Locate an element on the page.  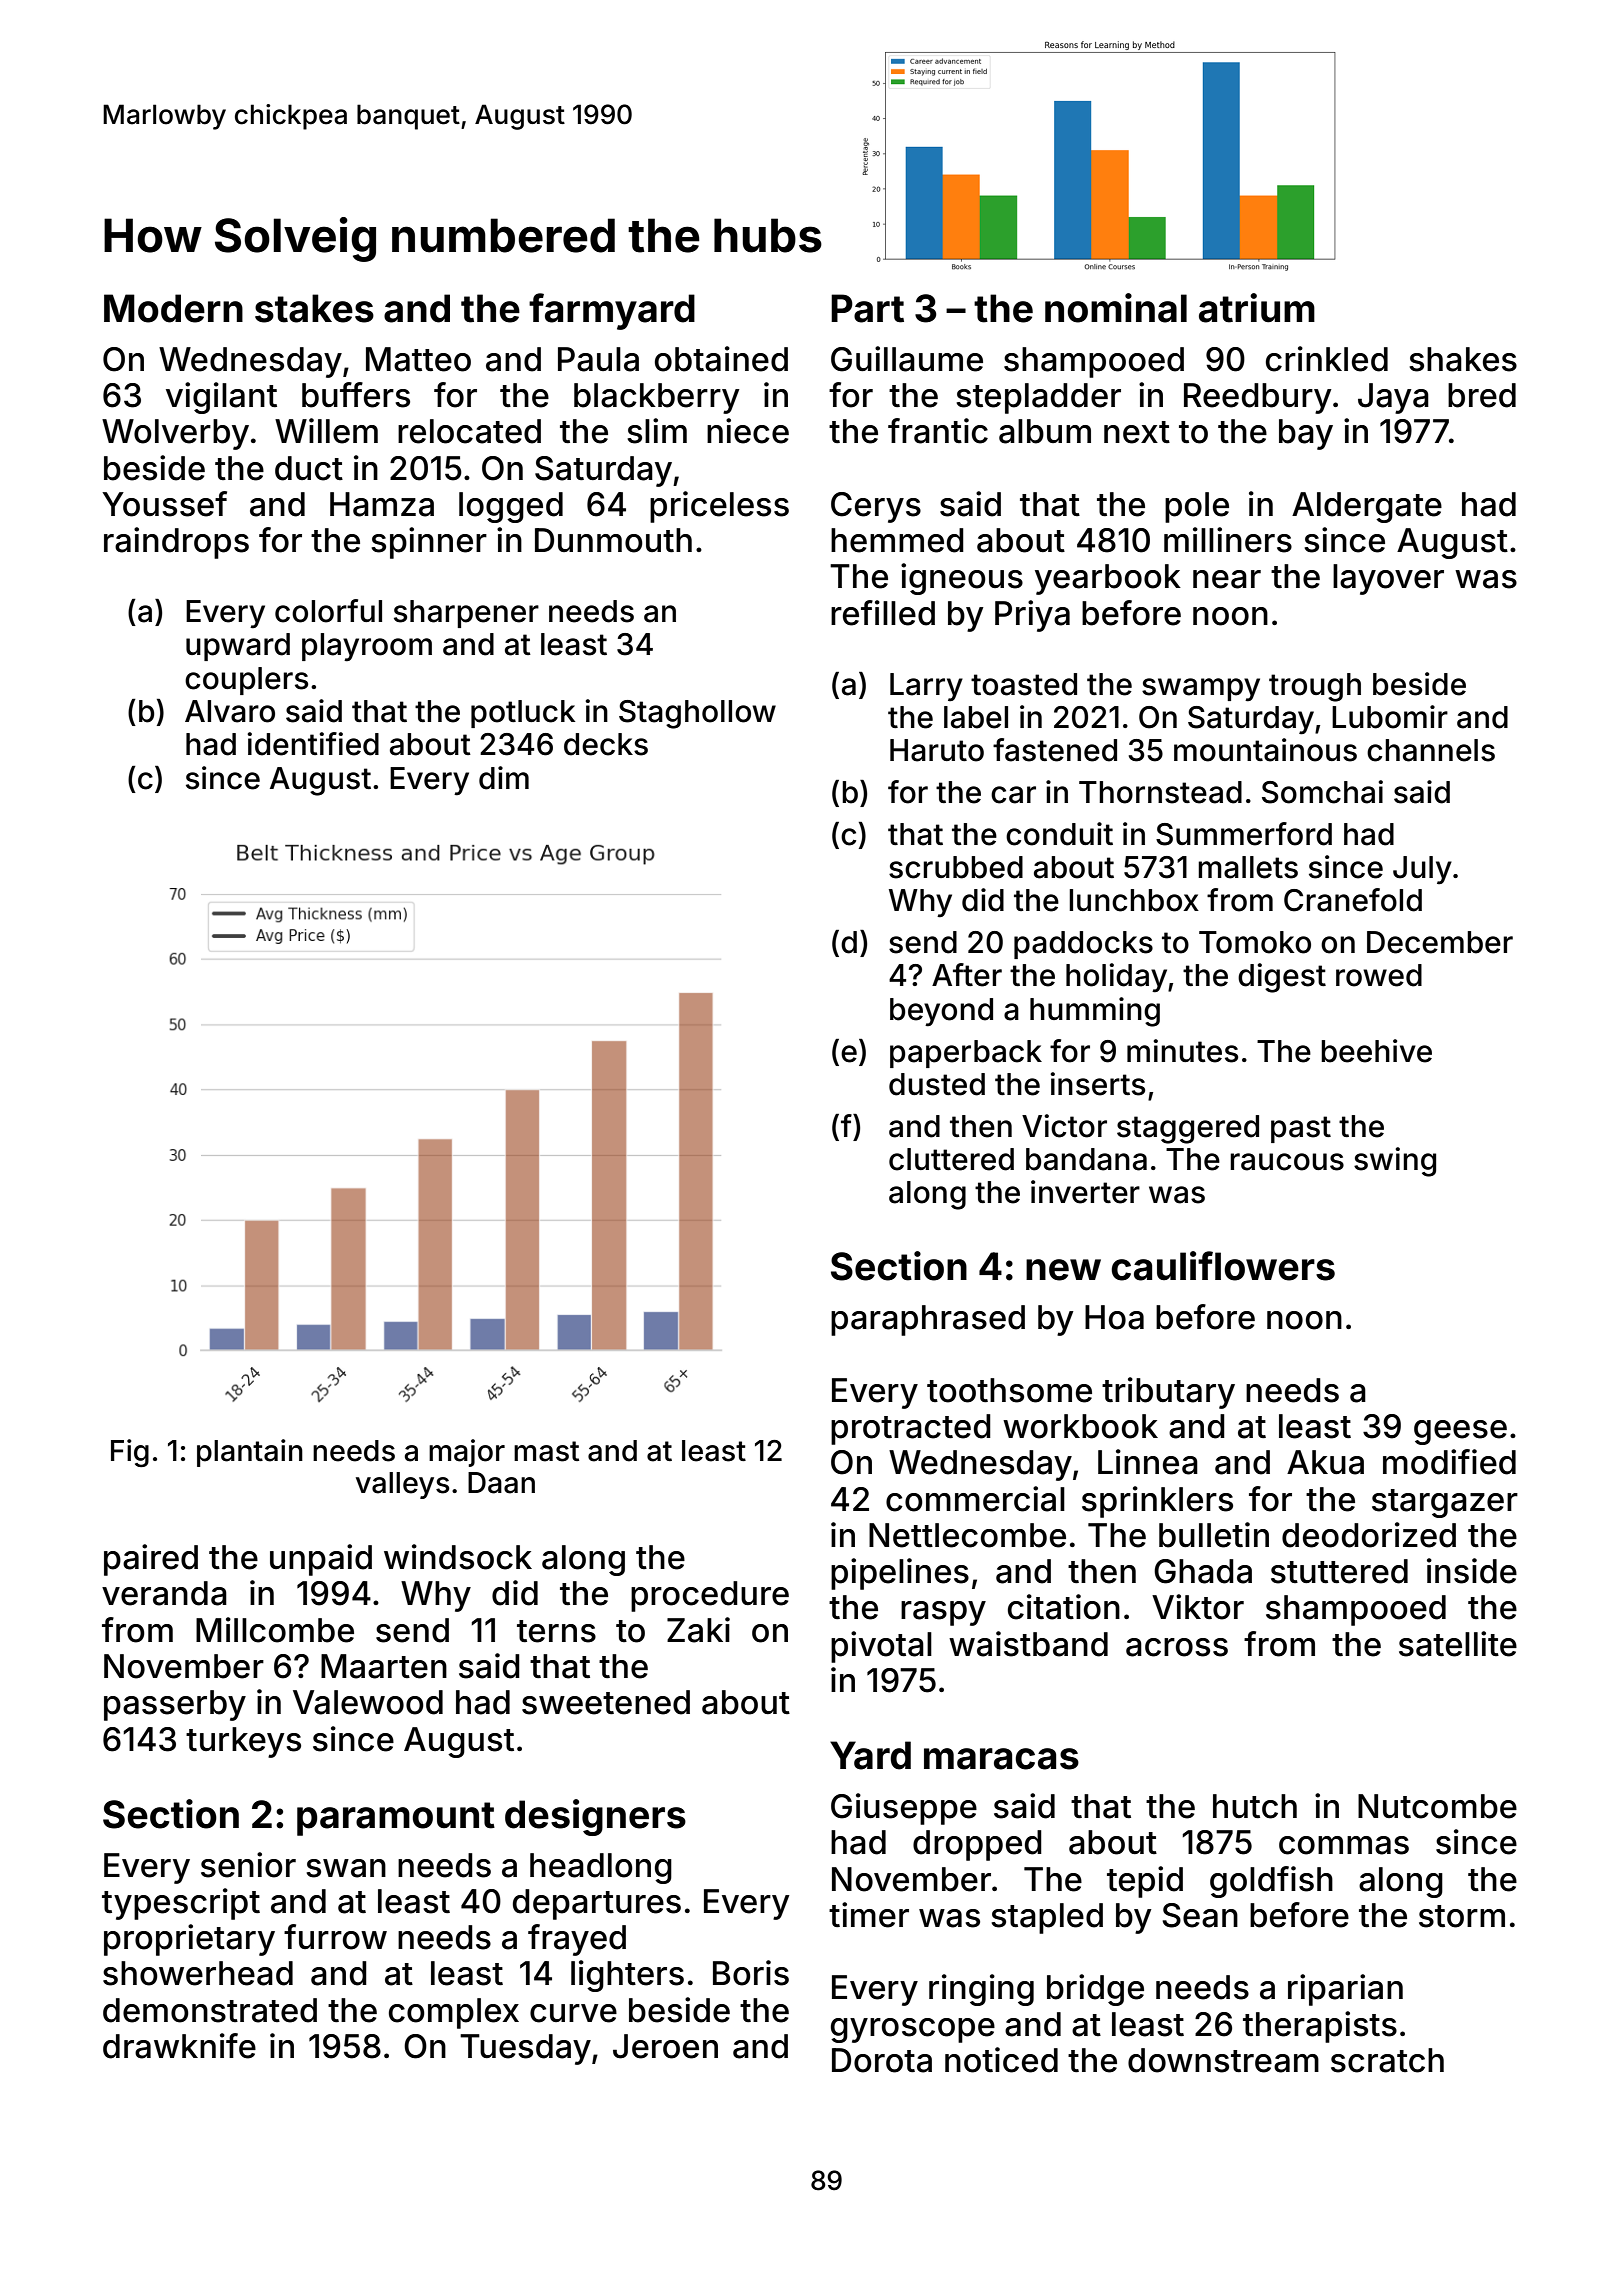
stakes is located at coordinates (314, 308).
